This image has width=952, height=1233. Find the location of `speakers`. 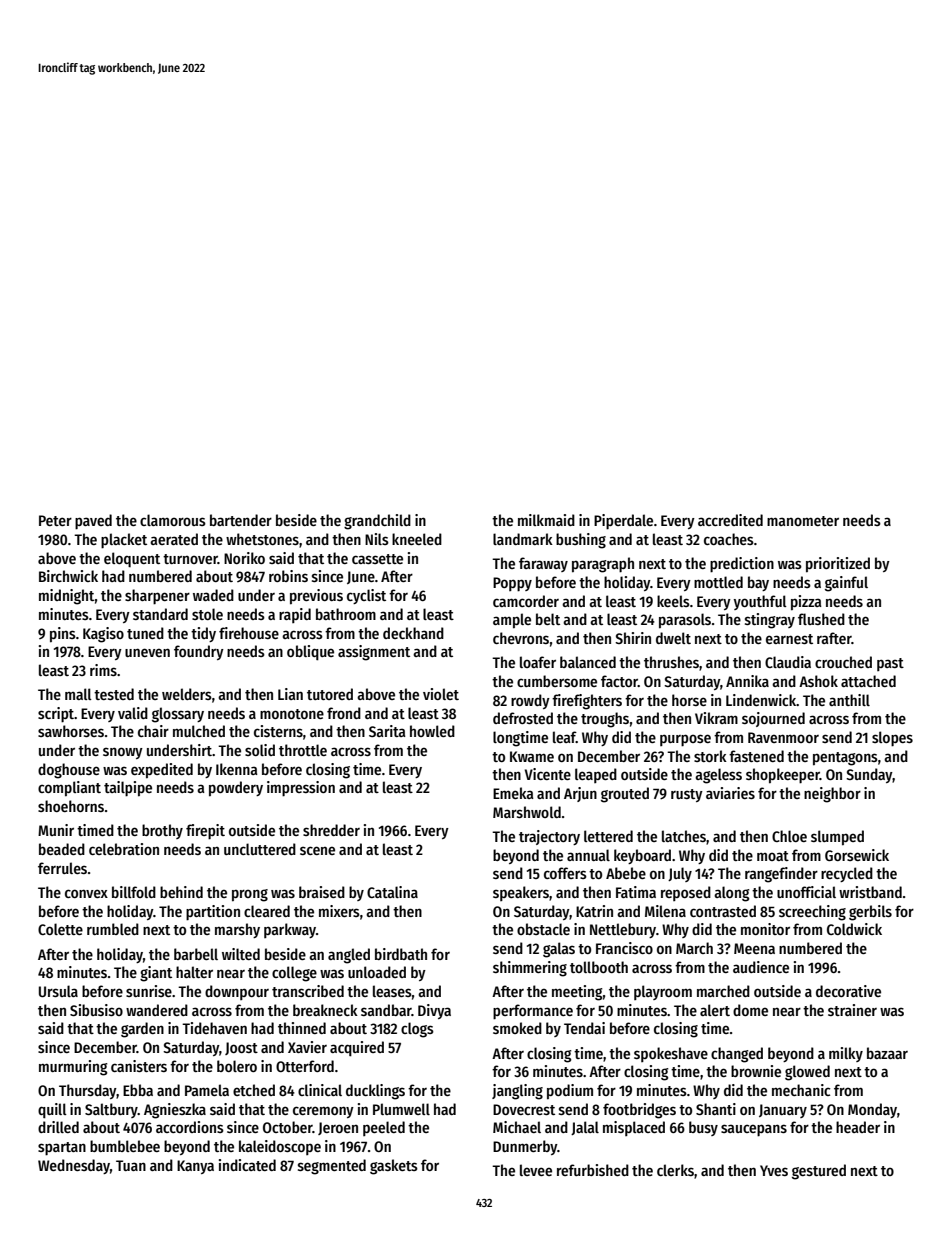

speakers is located at coordinates (521, 893).
